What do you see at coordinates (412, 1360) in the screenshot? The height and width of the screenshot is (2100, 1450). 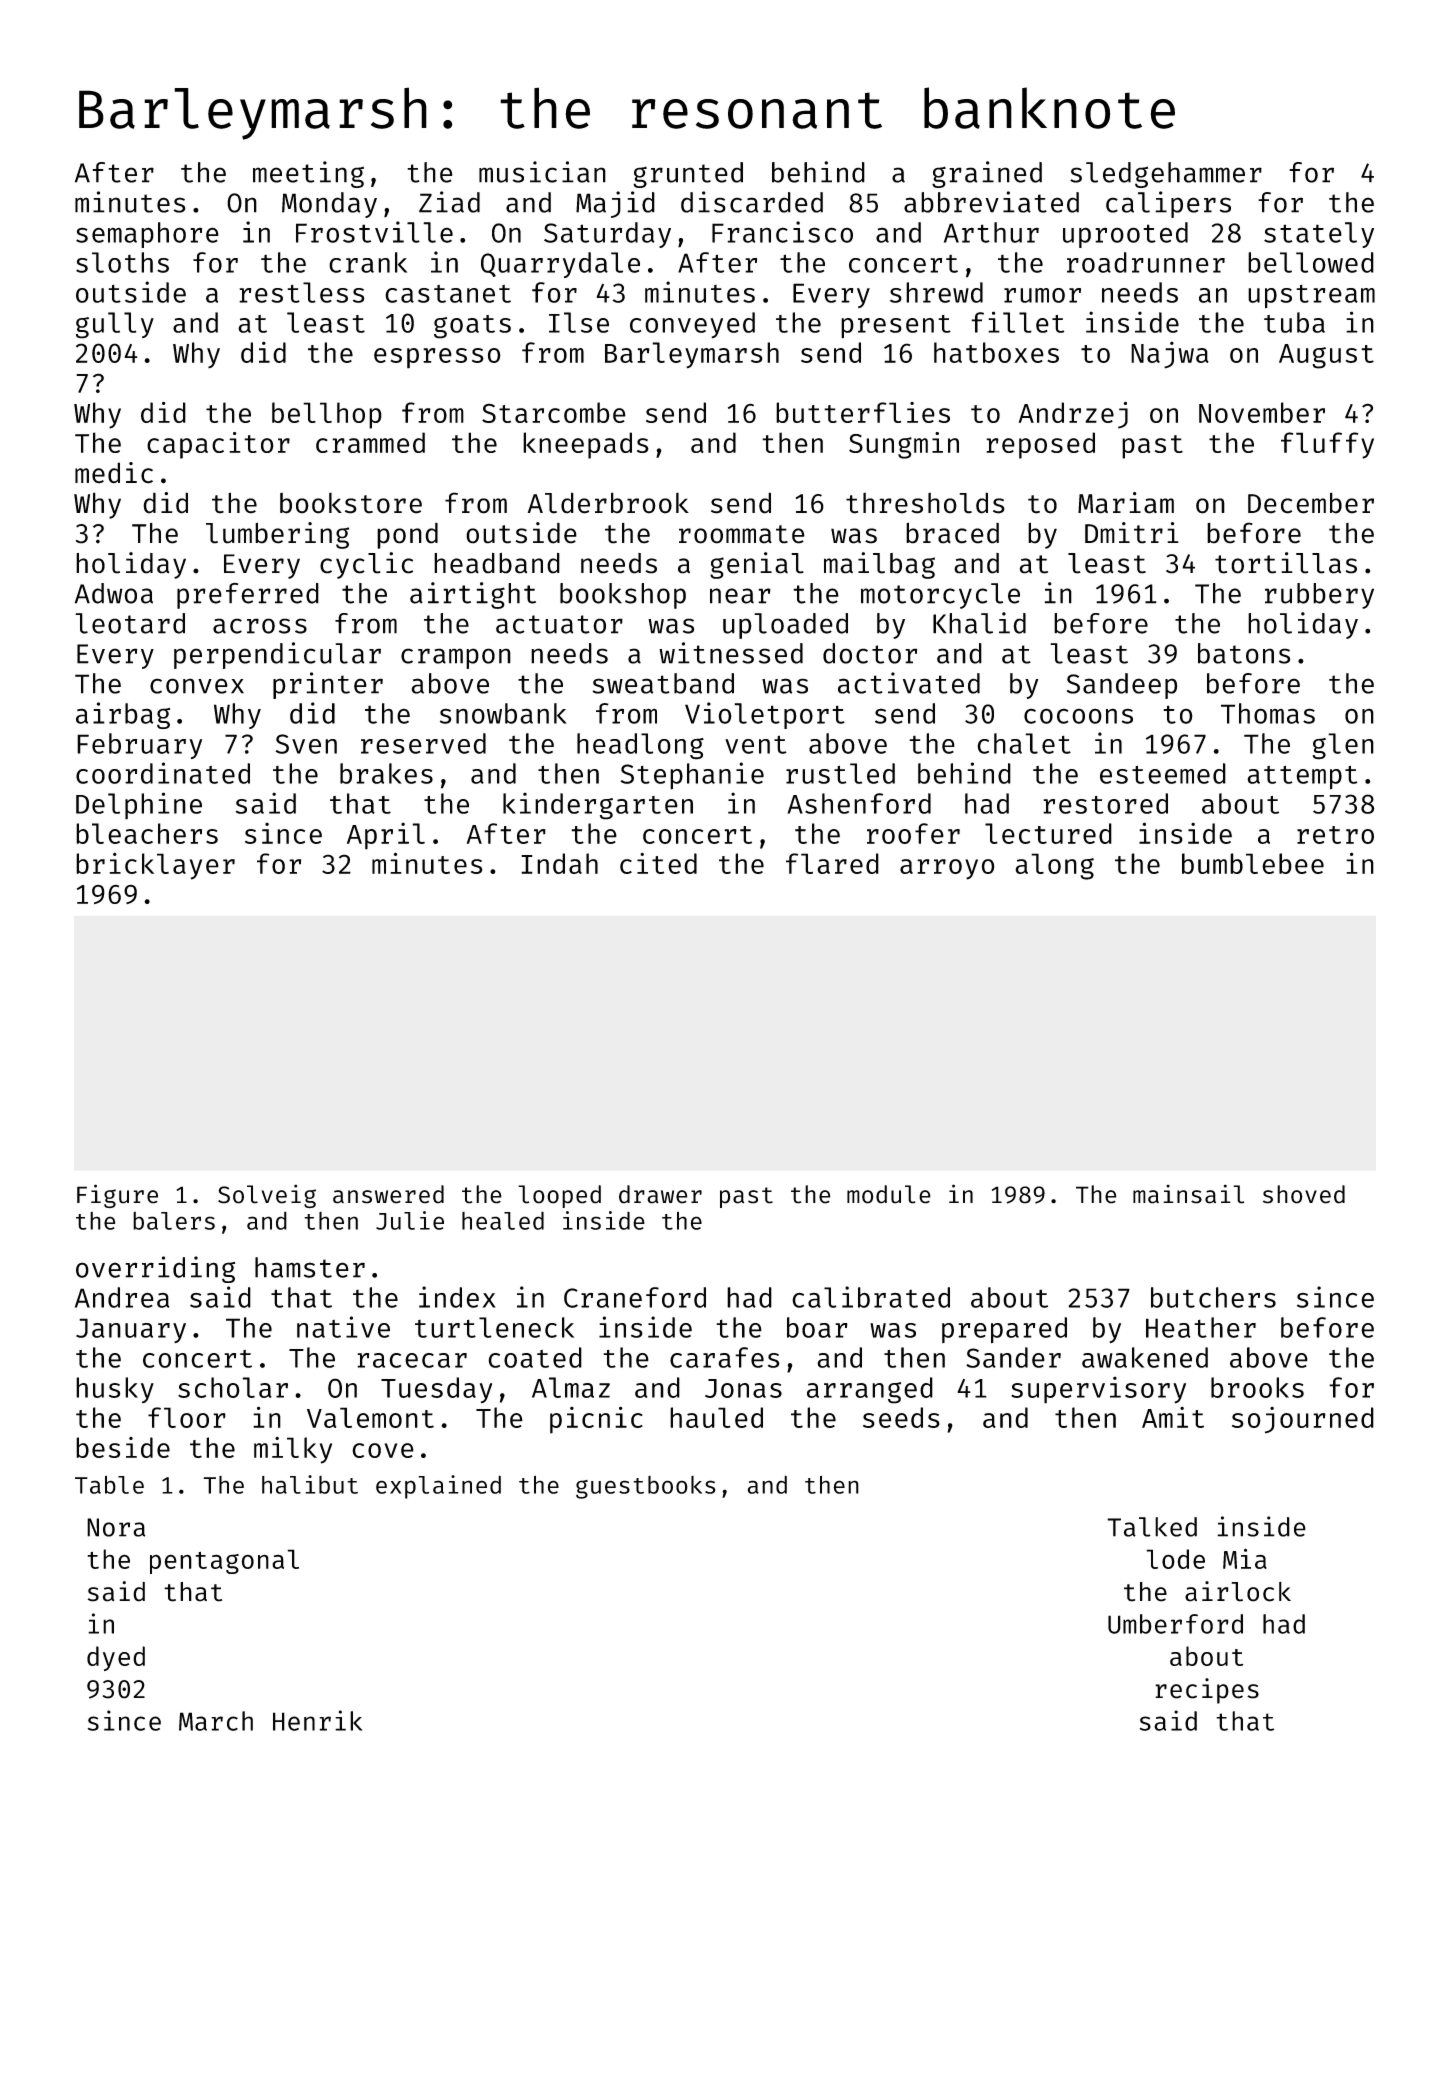 I see `racecar` at bounding box center [412, 1360].
